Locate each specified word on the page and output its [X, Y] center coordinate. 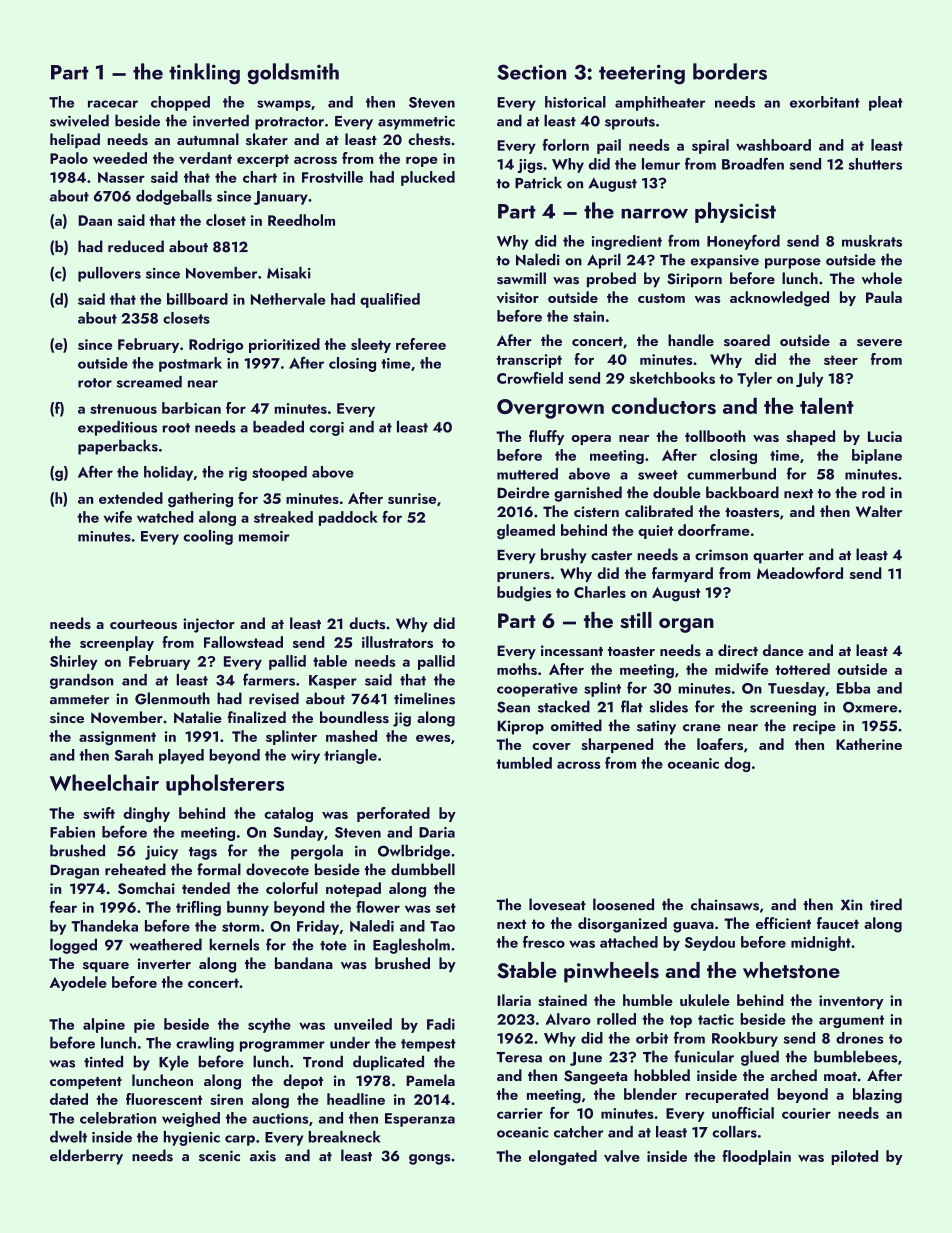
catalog [288, 815]
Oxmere [870, 707]
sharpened [617, 745]
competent [86, 1083]
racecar [113, 104]
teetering [642, 74]
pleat [886, 103]
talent [827, 405]
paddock [348, 518]
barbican [191, 408]
